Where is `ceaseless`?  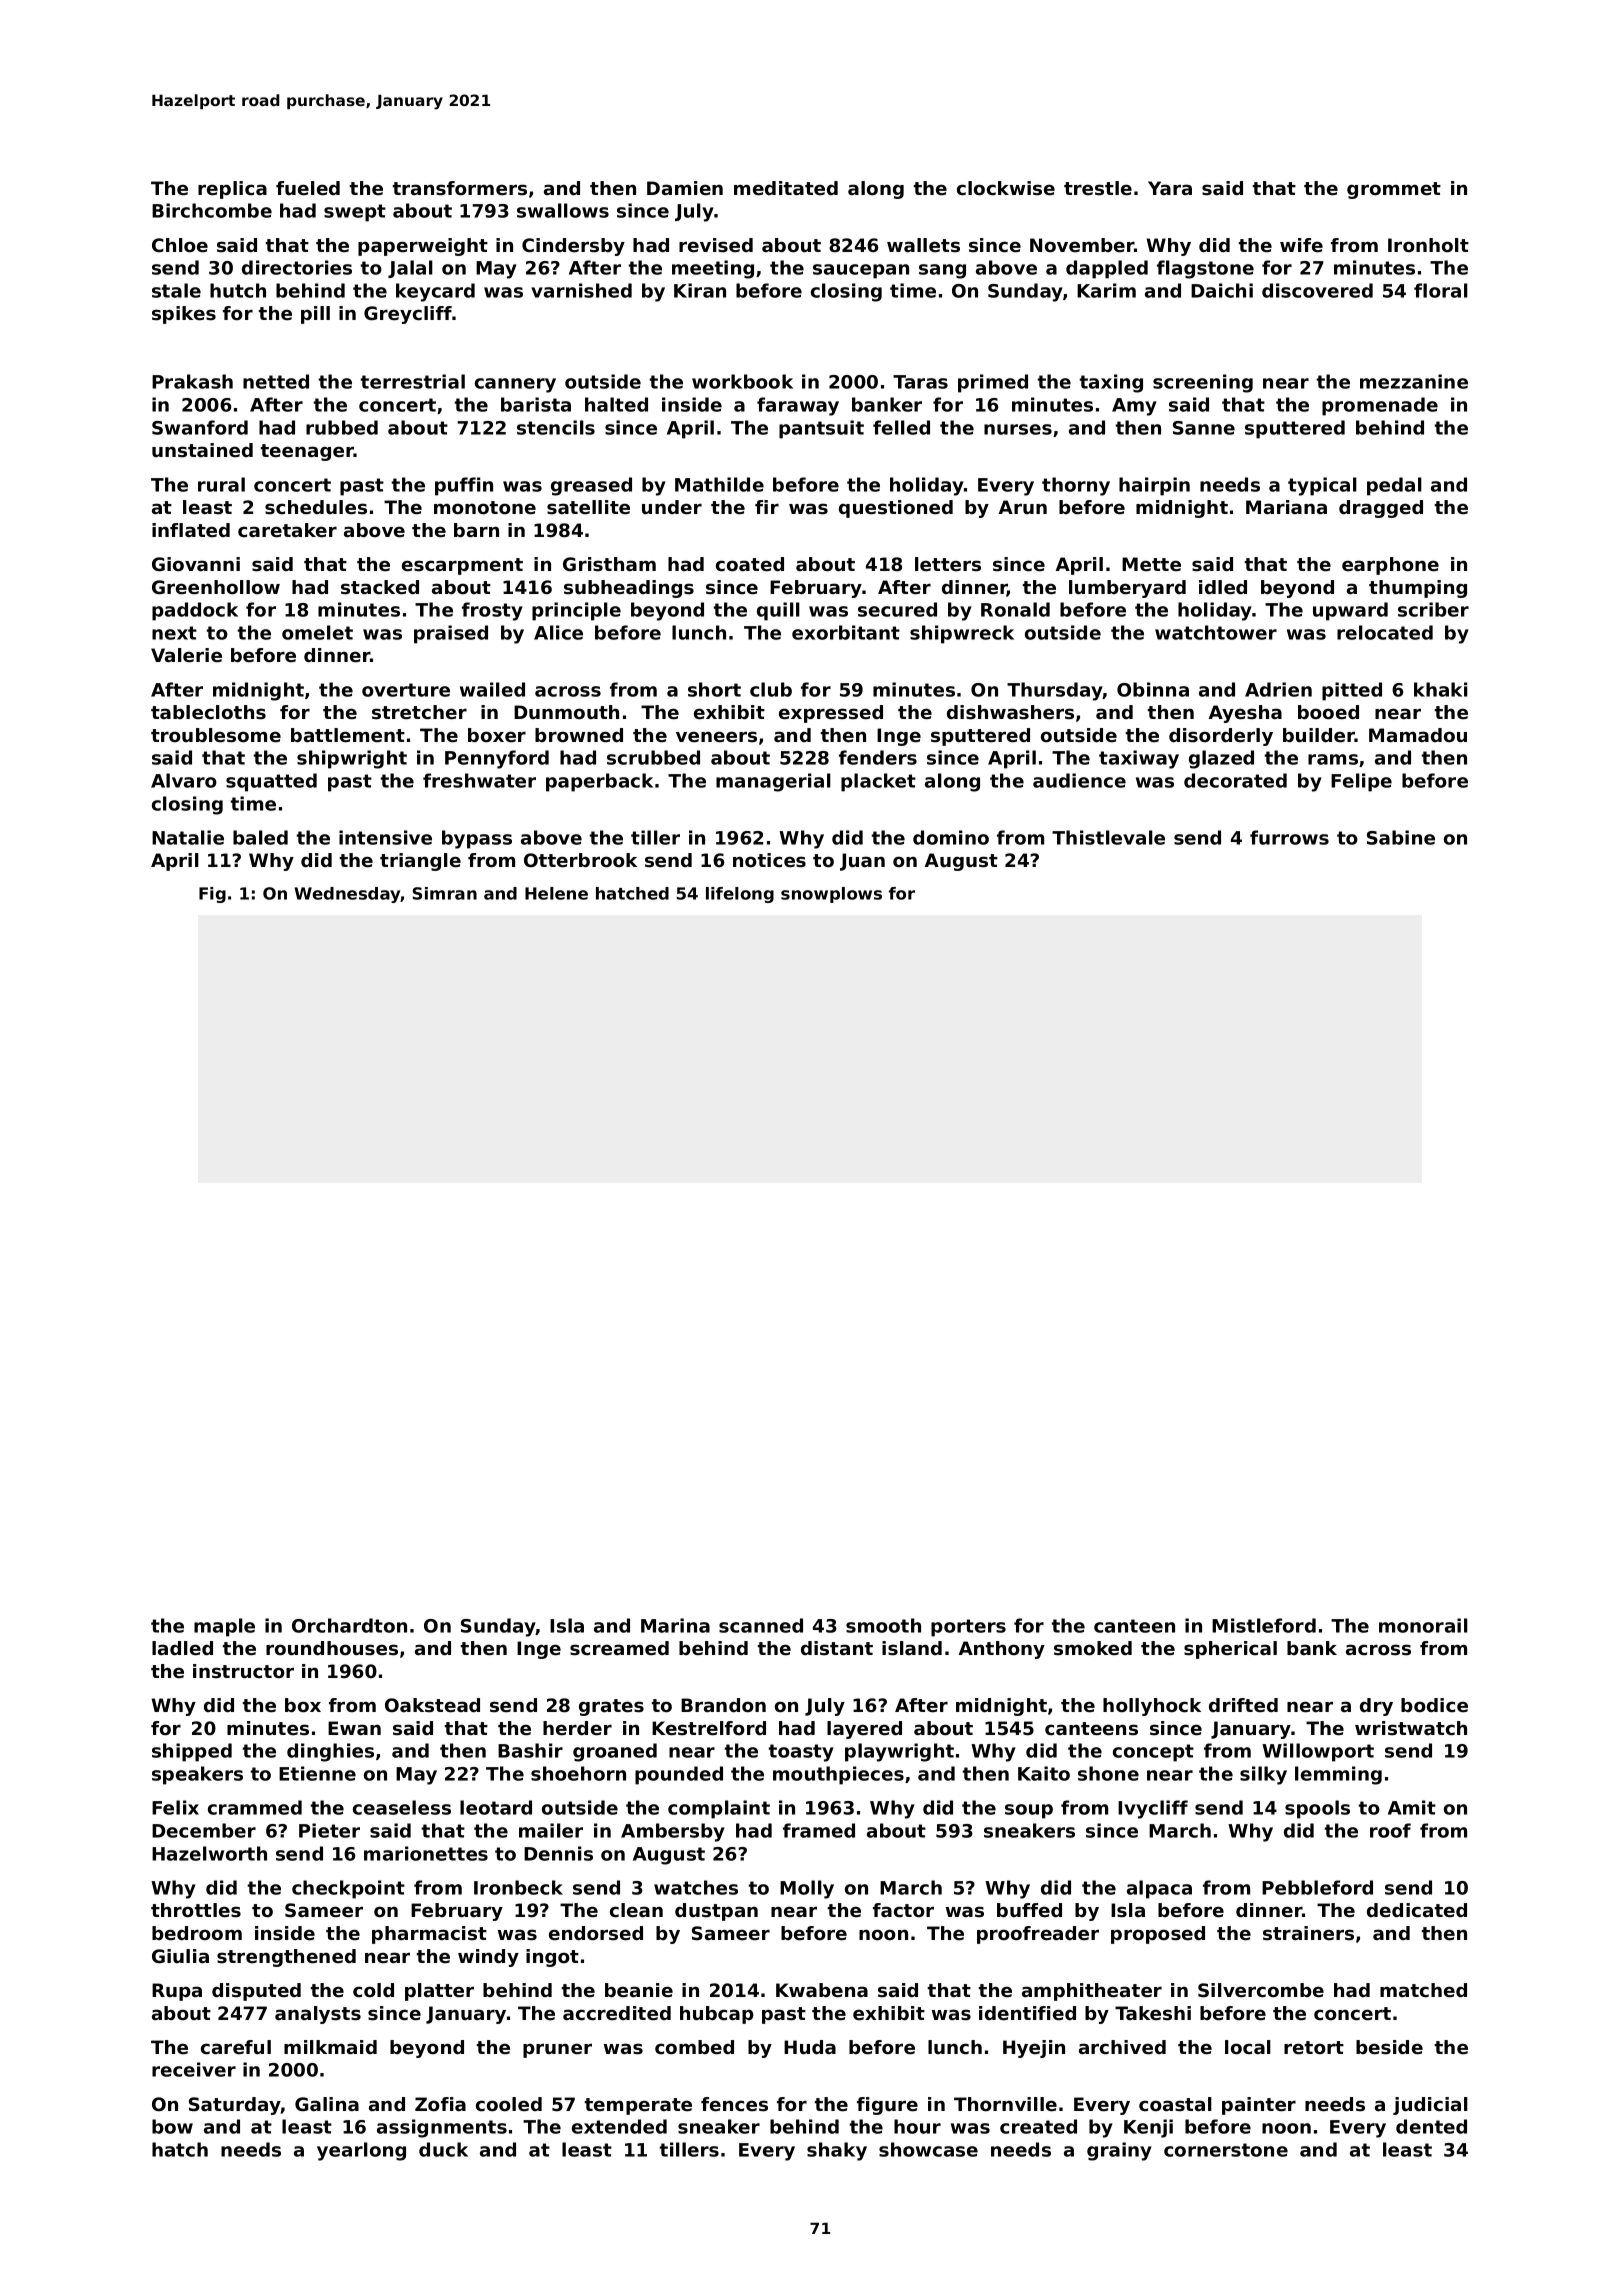 ceaseless is located at coordinates (402, 1807).
